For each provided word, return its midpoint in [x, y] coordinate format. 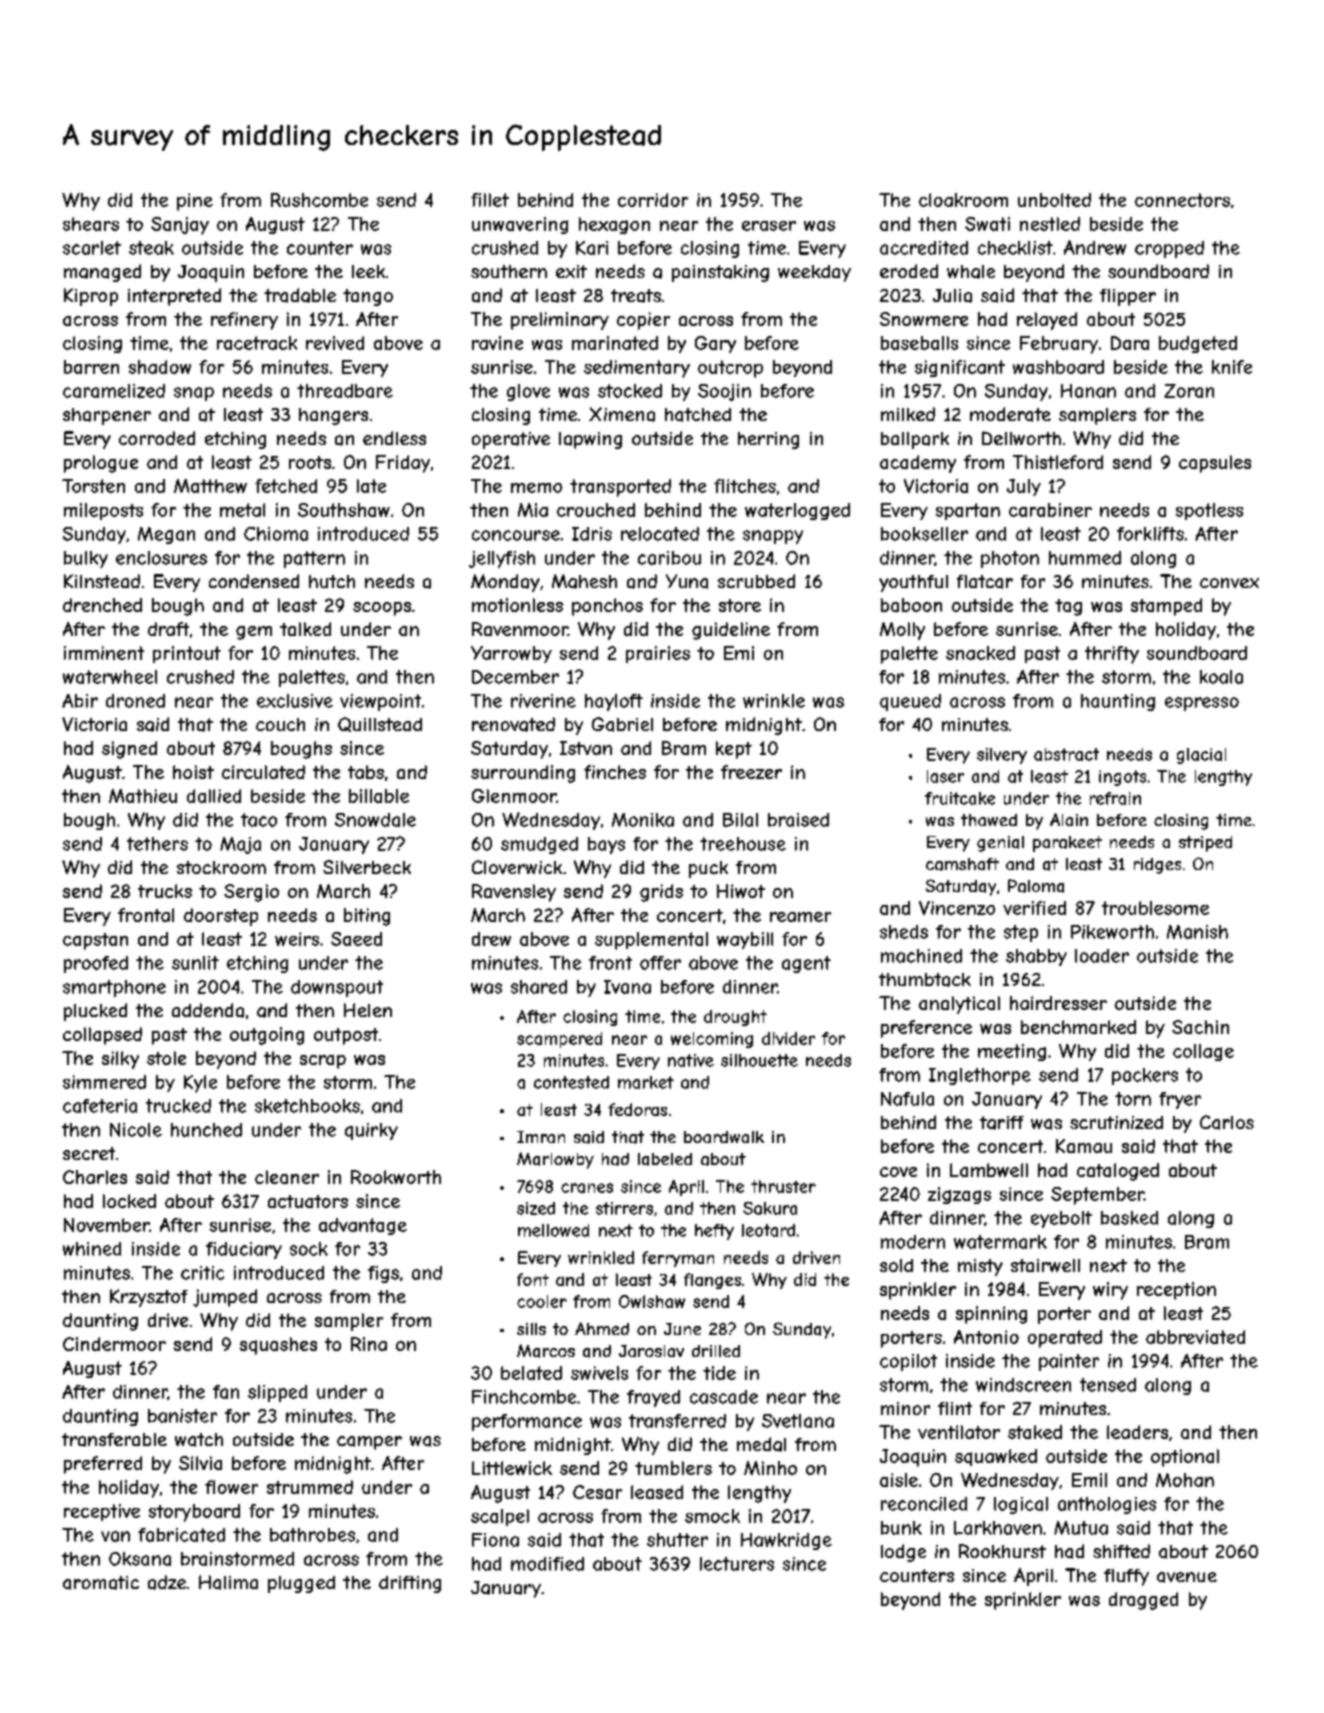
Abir [80, 701]
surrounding [523, 774]
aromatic [101, 1583]
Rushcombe [319, 200]
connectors [1182, 200]
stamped [1166, 607]
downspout [337, 988]
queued [910, 702]
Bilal [740, 820]
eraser [769, 226]
